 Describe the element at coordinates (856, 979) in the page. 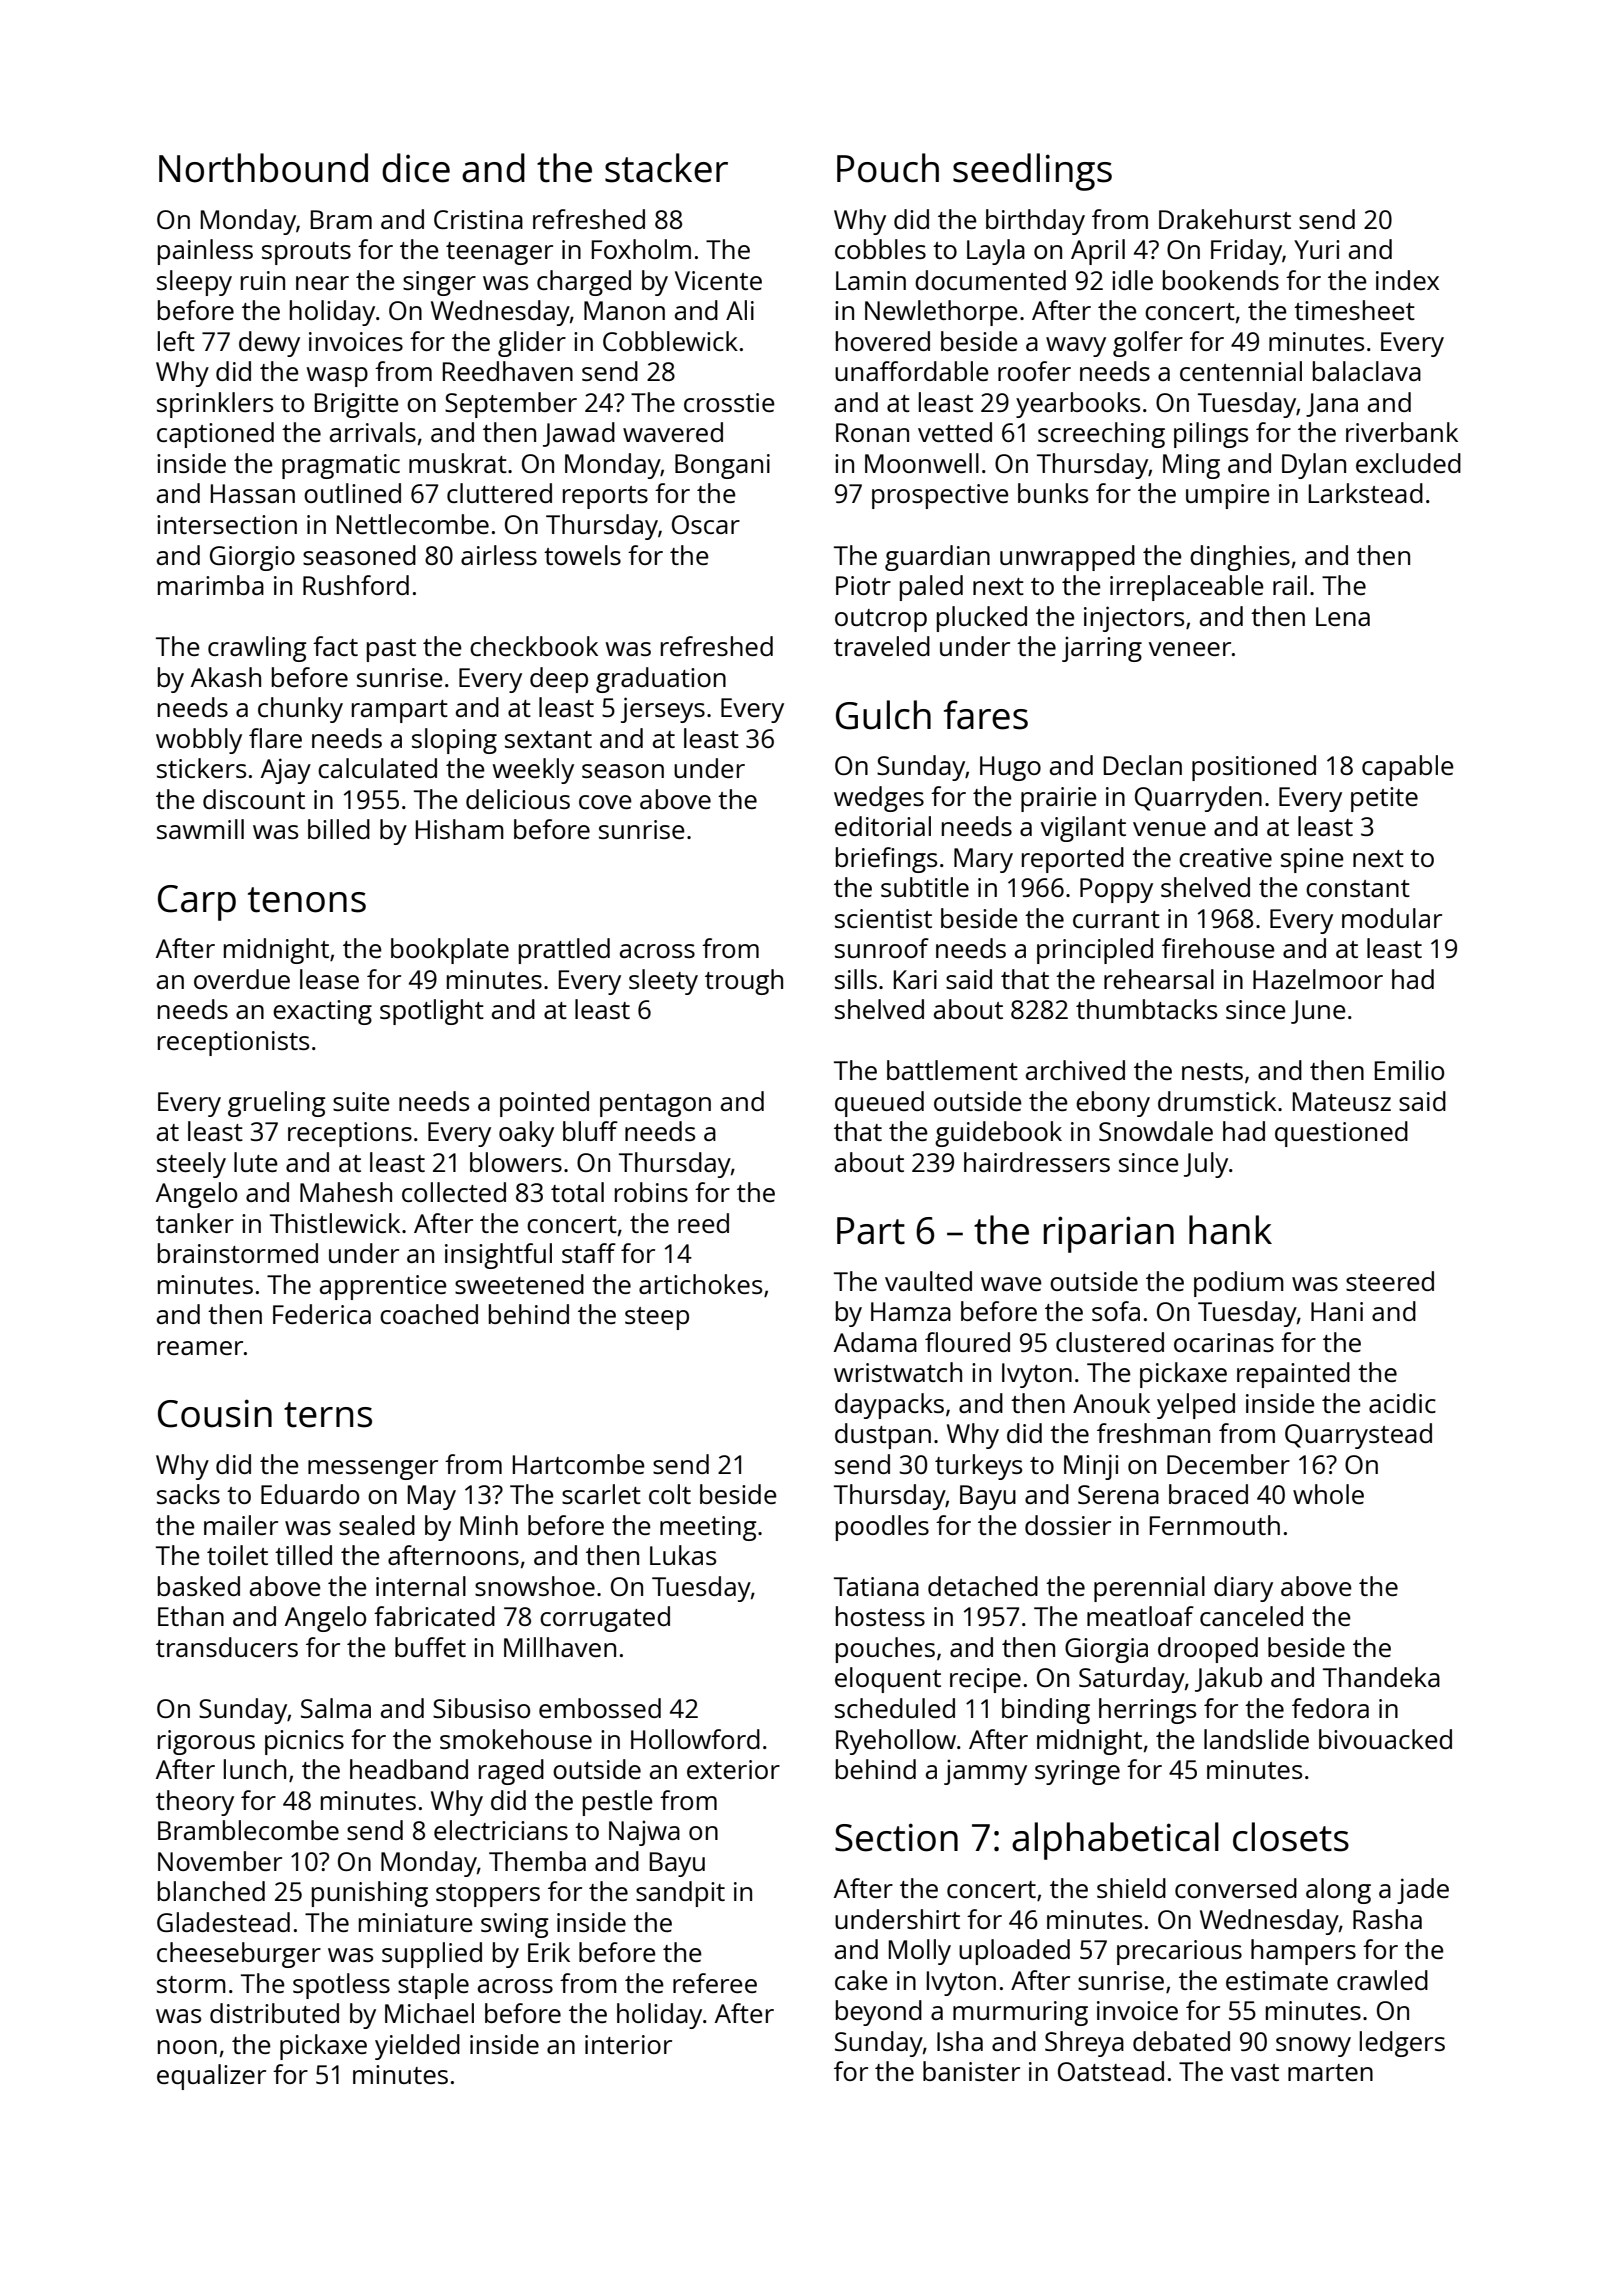

I see `sills` at that location.
